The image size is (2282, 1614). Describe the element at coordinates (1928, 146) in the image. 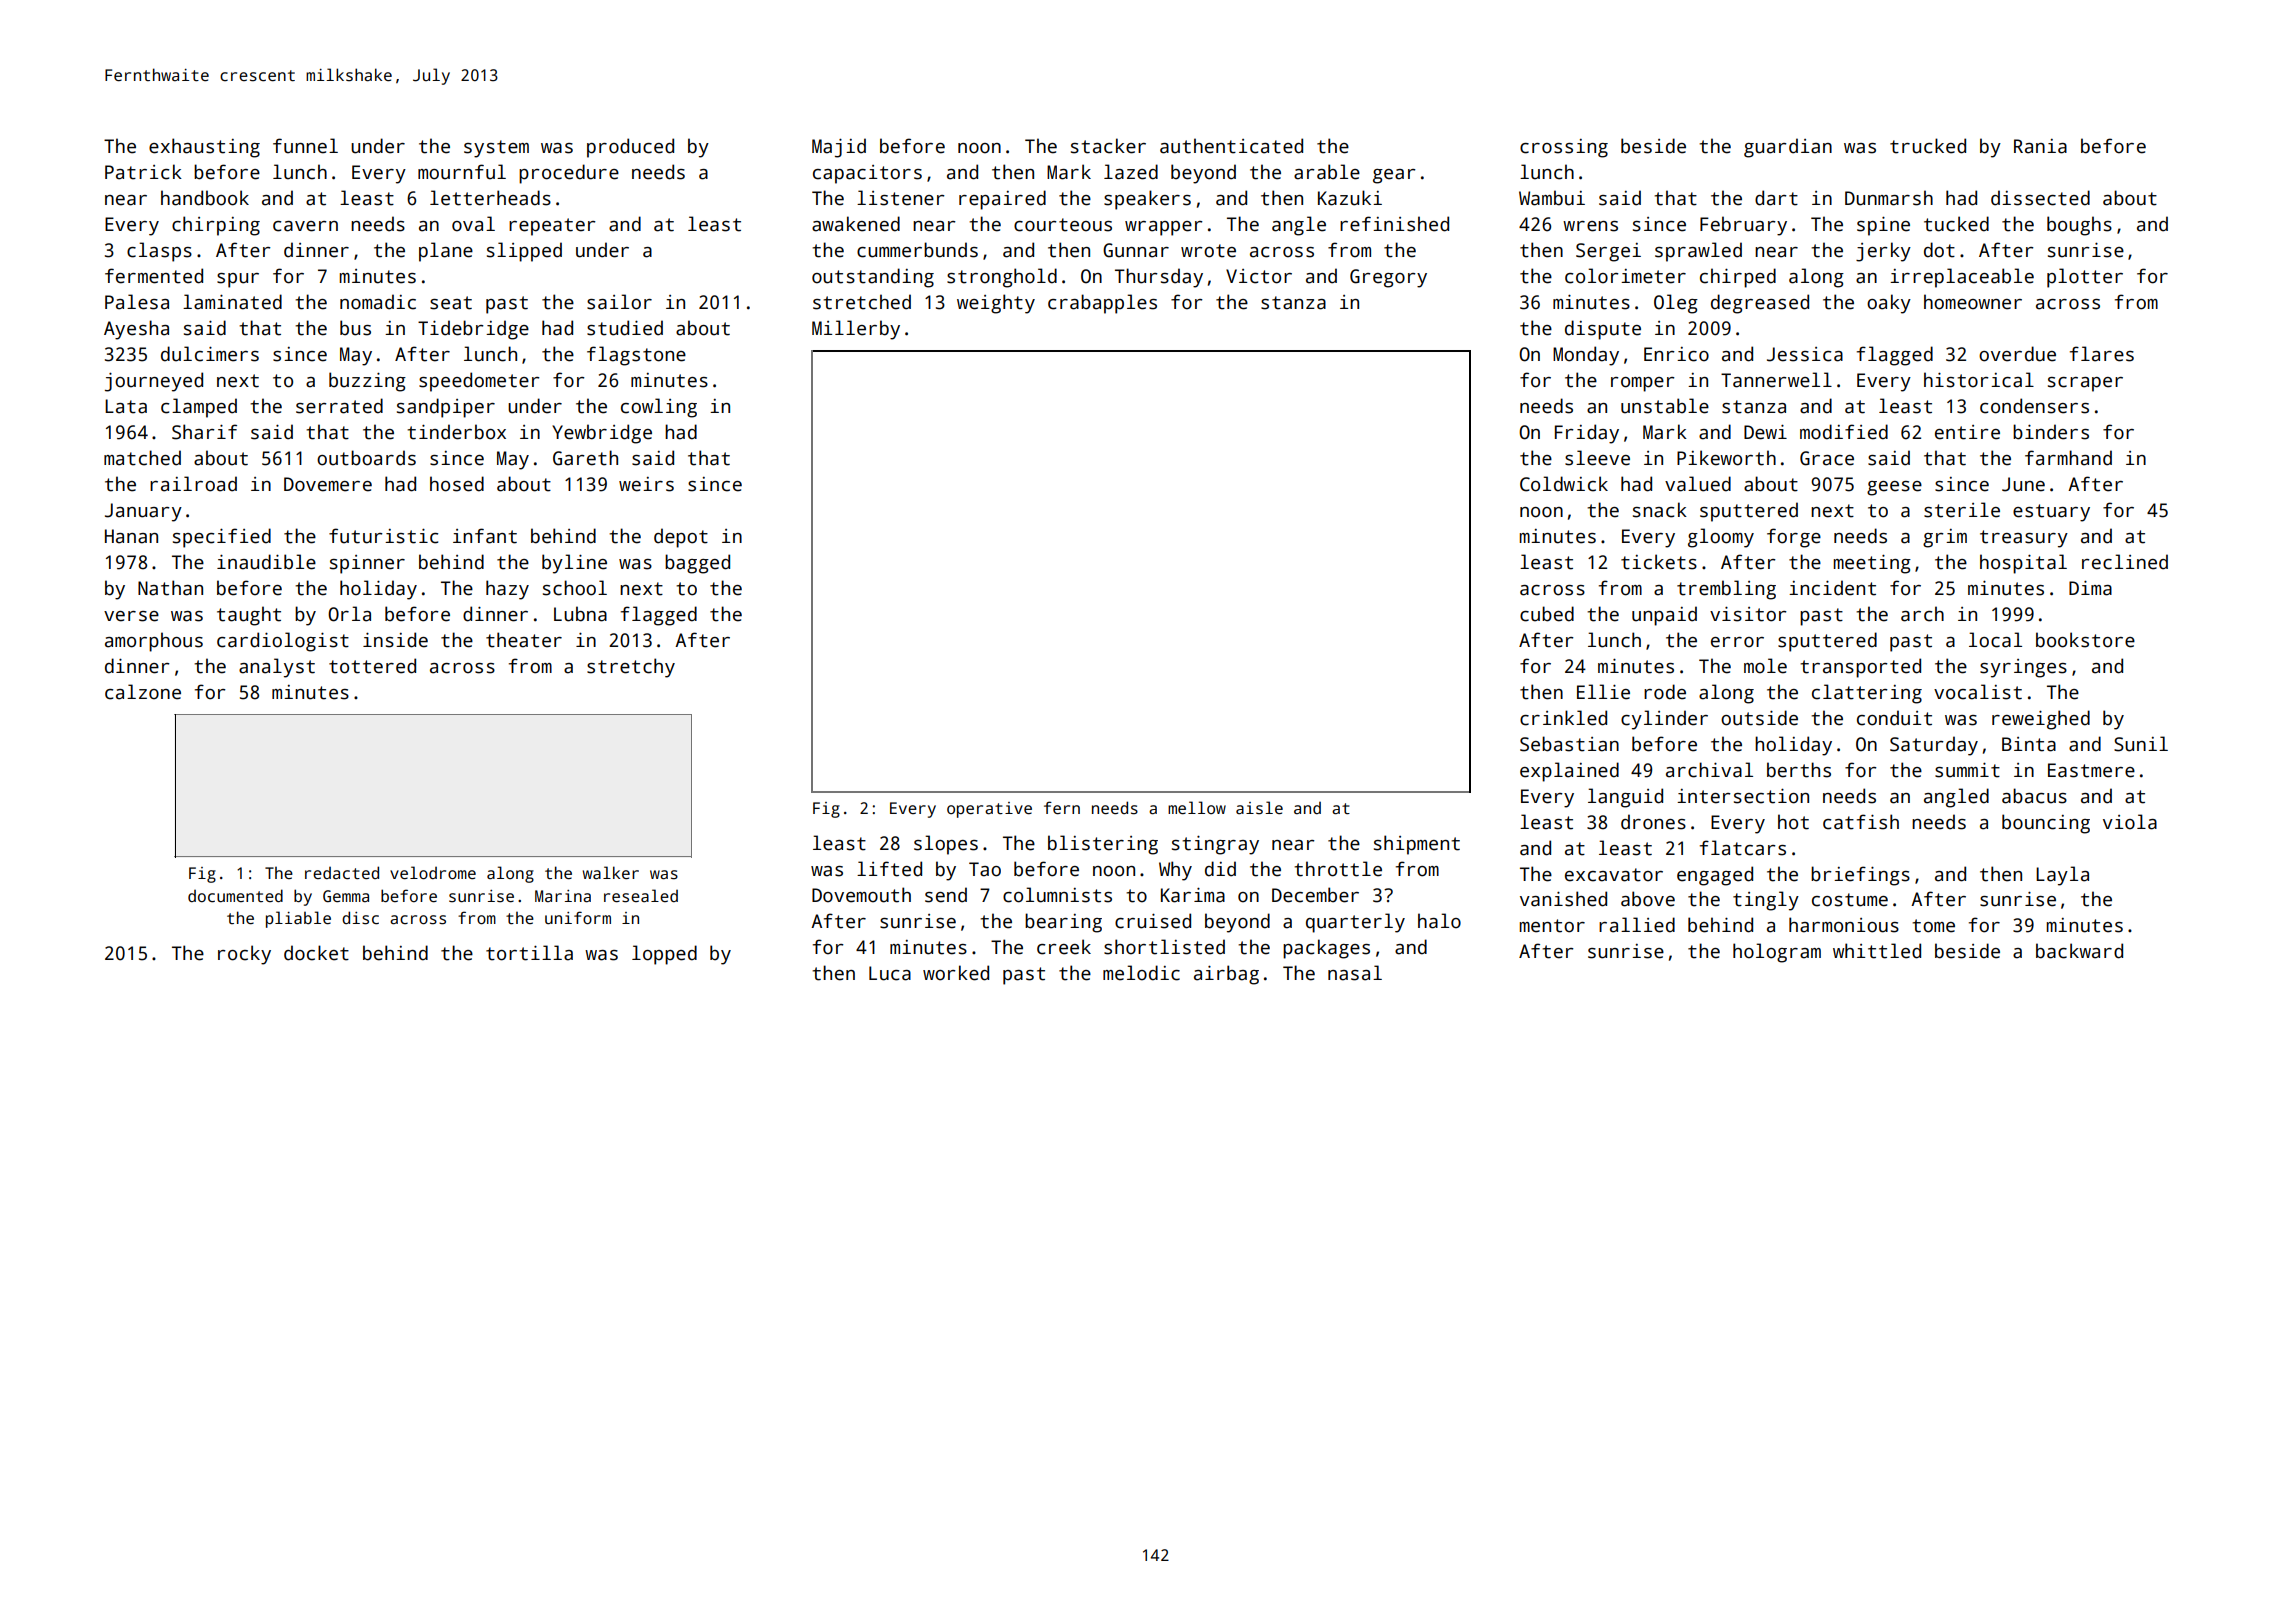

I see `trucked` at that location.
